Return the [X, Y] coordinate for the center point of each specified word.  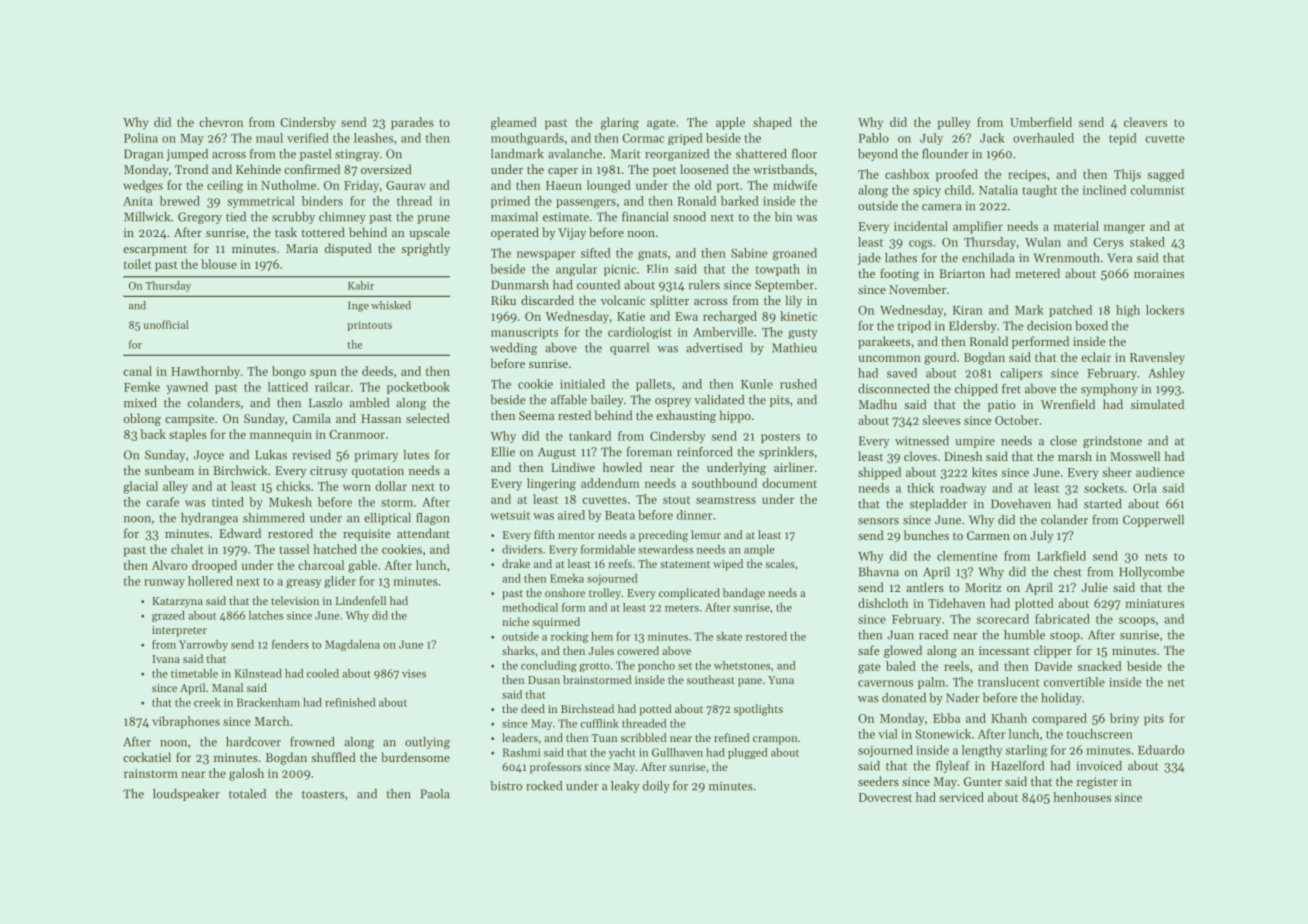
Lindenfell [361, 600]
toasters [323, 794]
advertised [714, 348]
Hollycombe [1152, 573]
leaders [520, 737]
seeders [878, 781]
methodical [530, 607]
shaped [772, 123]
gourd [940, 358]
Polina [141, 138]
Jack [992, 138]
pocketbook [418, 388]
